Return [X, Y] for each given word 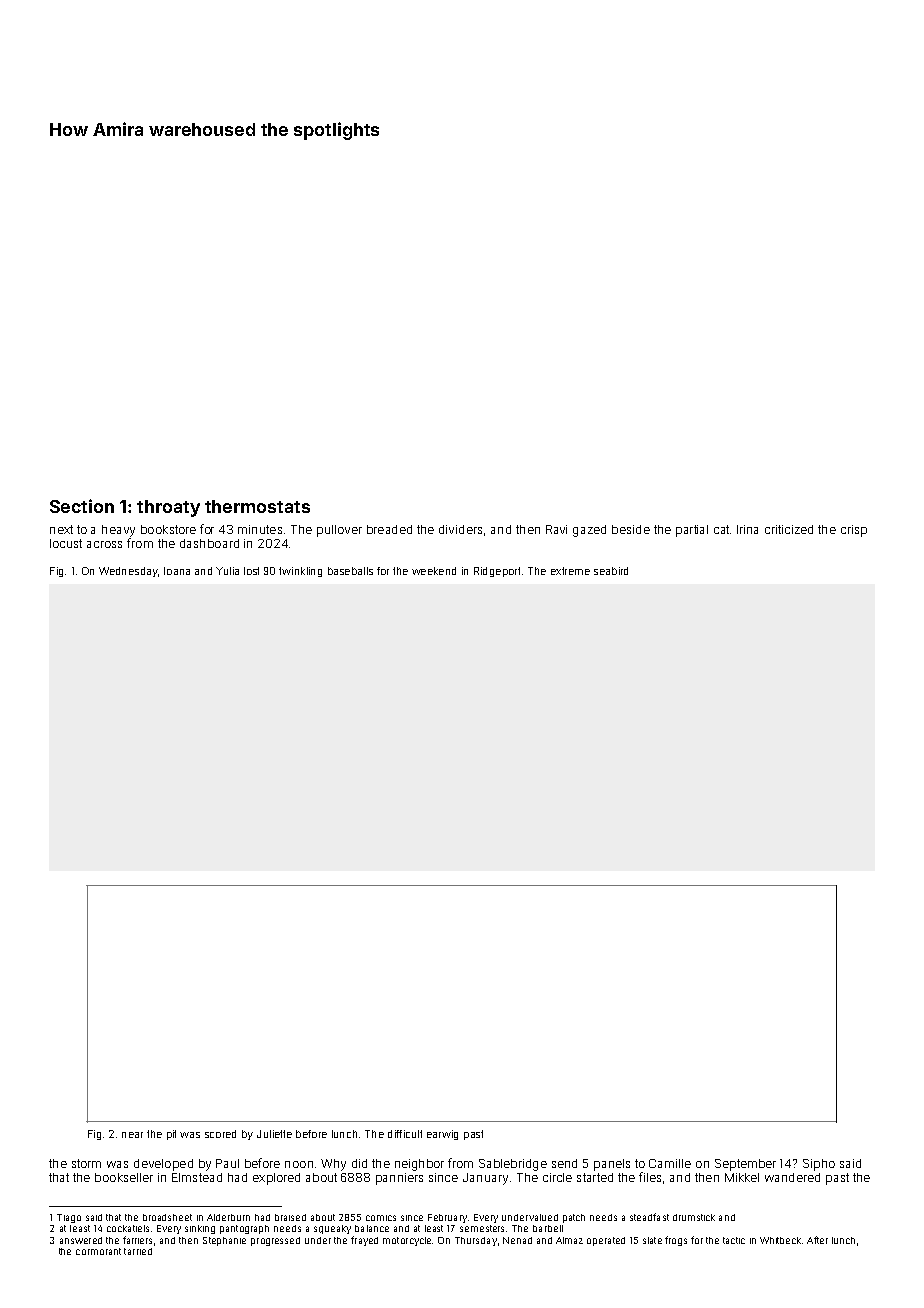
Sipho [819, 1165]
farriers [137, 1240]
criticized [789, 529]
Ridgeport [497, 572]
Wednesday [128, 572]
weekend [434, 571]
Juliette [274, 1134]
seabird [611, 571]
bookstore [168, 529]
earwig [442, 1135]
